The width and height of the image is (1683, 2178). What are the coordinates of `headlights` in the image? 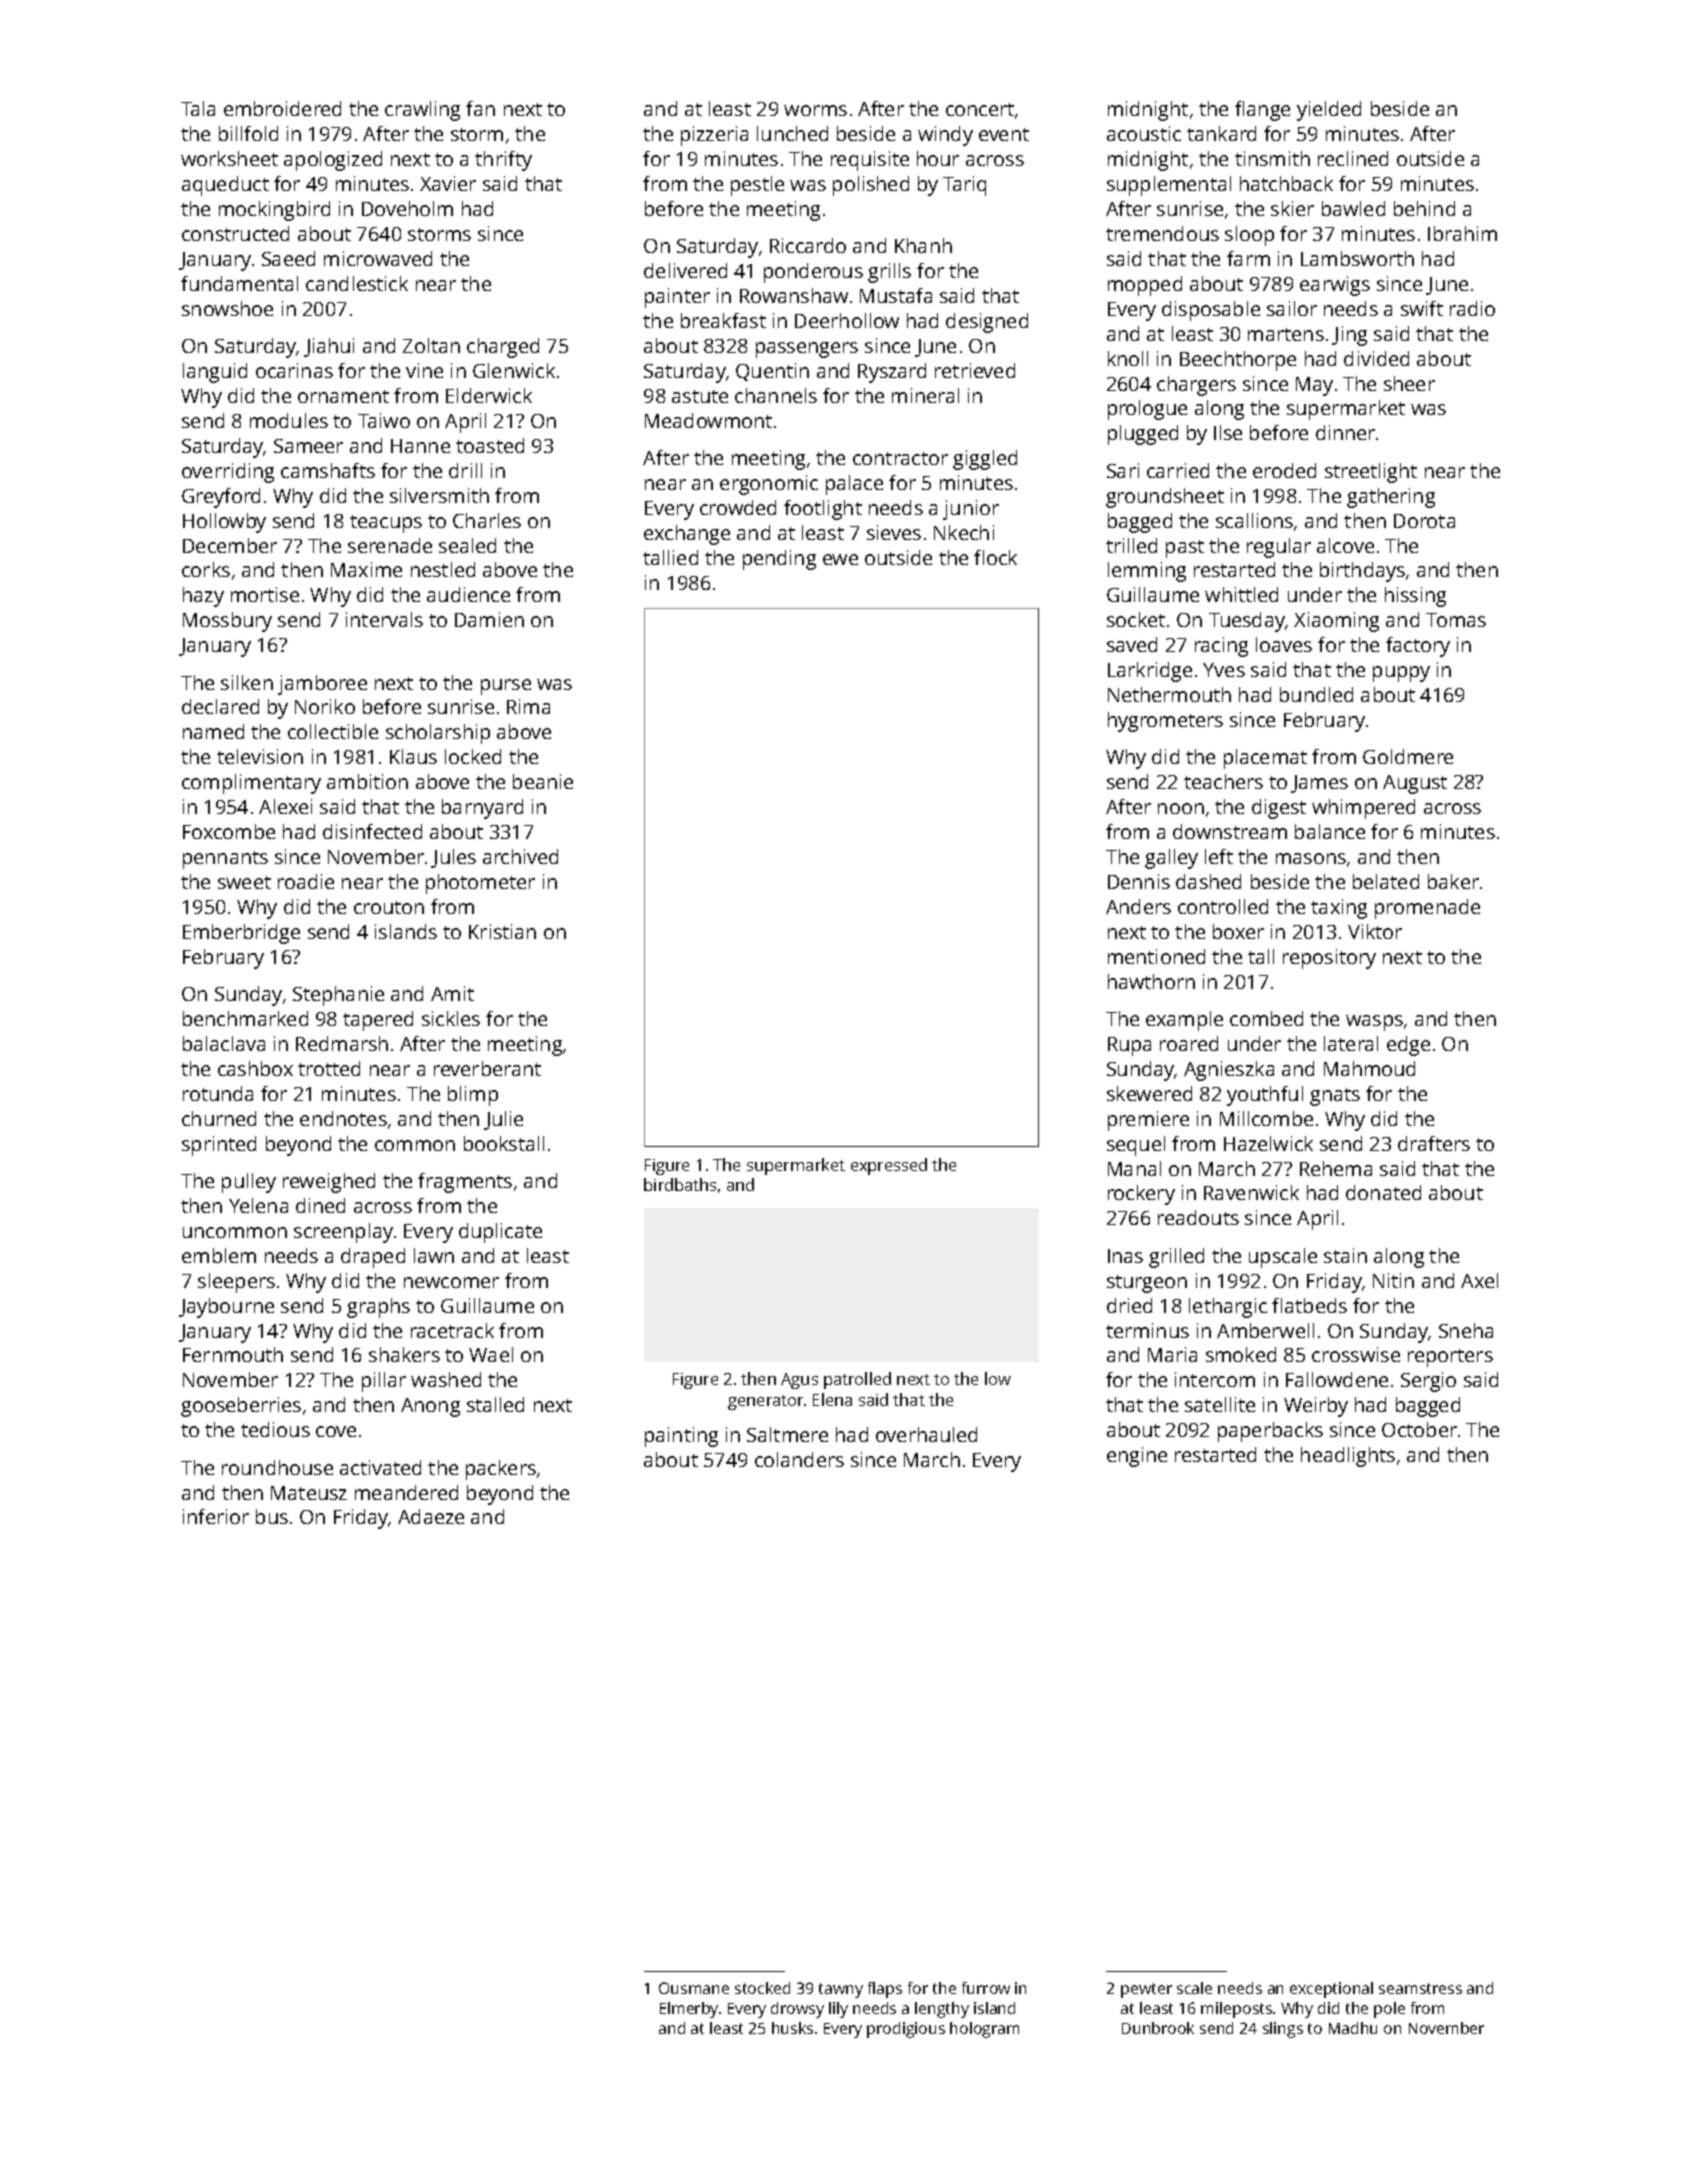 It's located at (1348, 1457).
